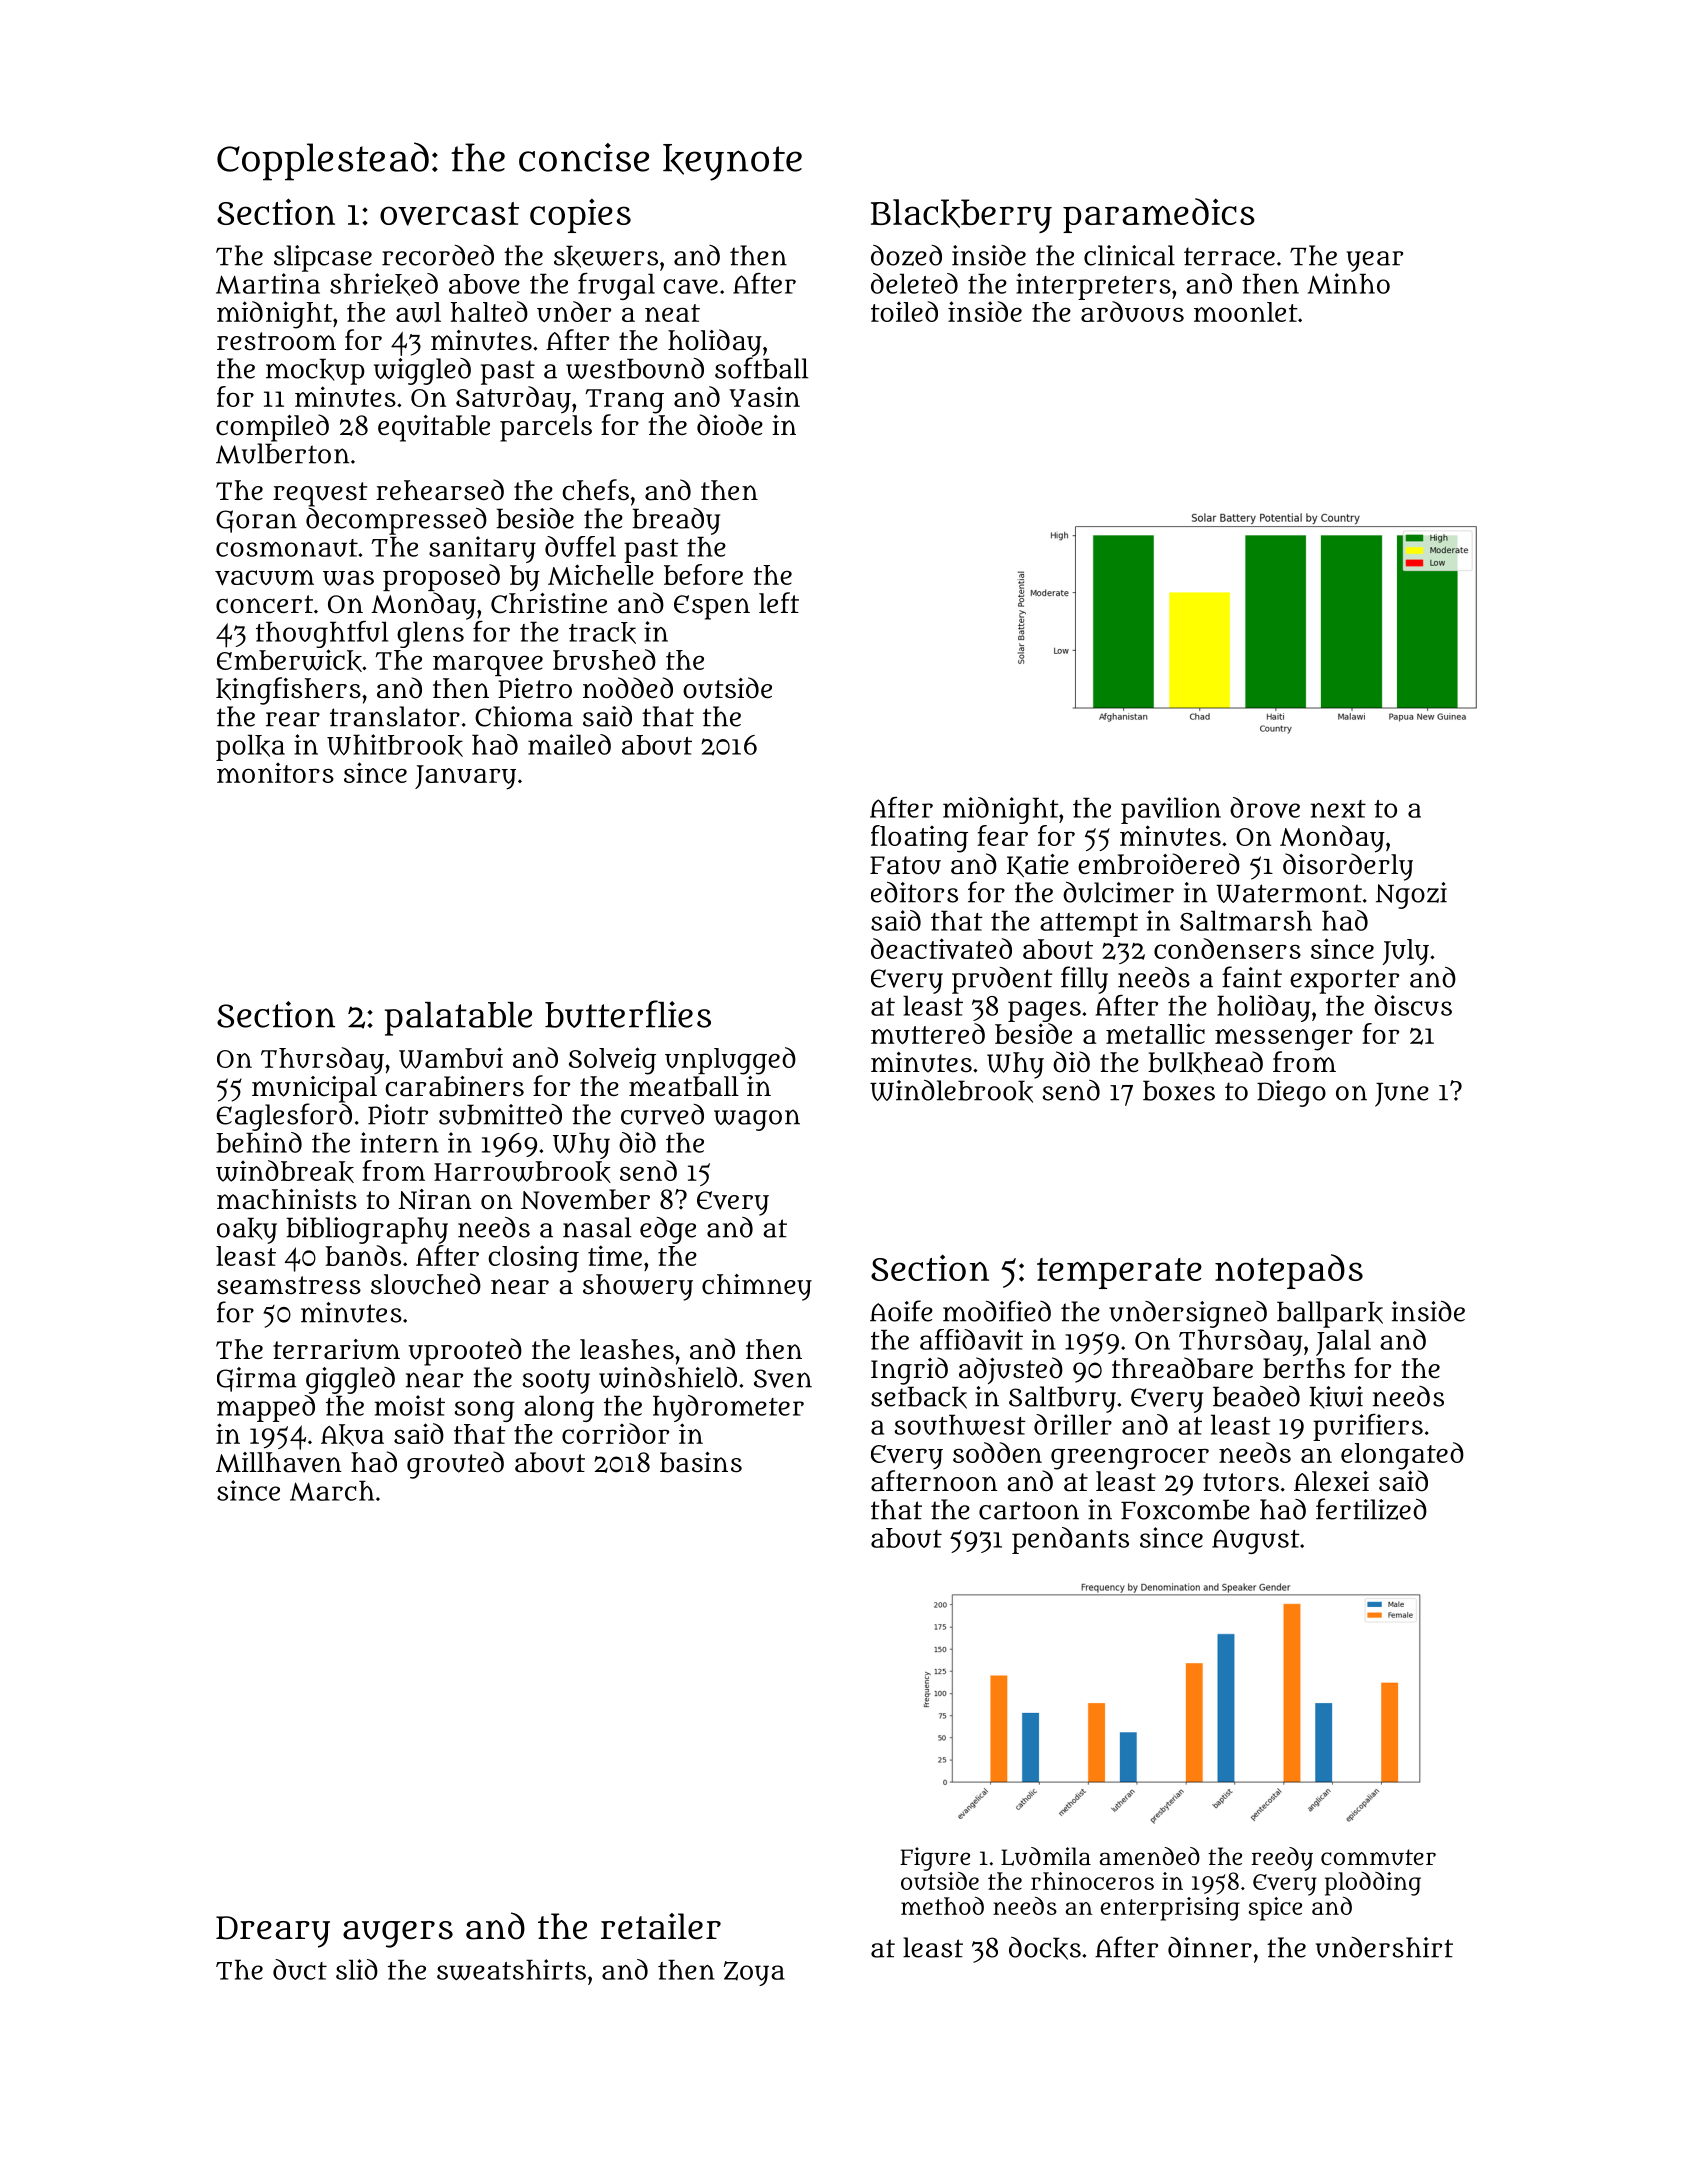 This document has width=1683, height=2178. What do you see at coordinates (1411, 895) in the document?
I see `Ngozi` at bounding box center [1411, 895].
